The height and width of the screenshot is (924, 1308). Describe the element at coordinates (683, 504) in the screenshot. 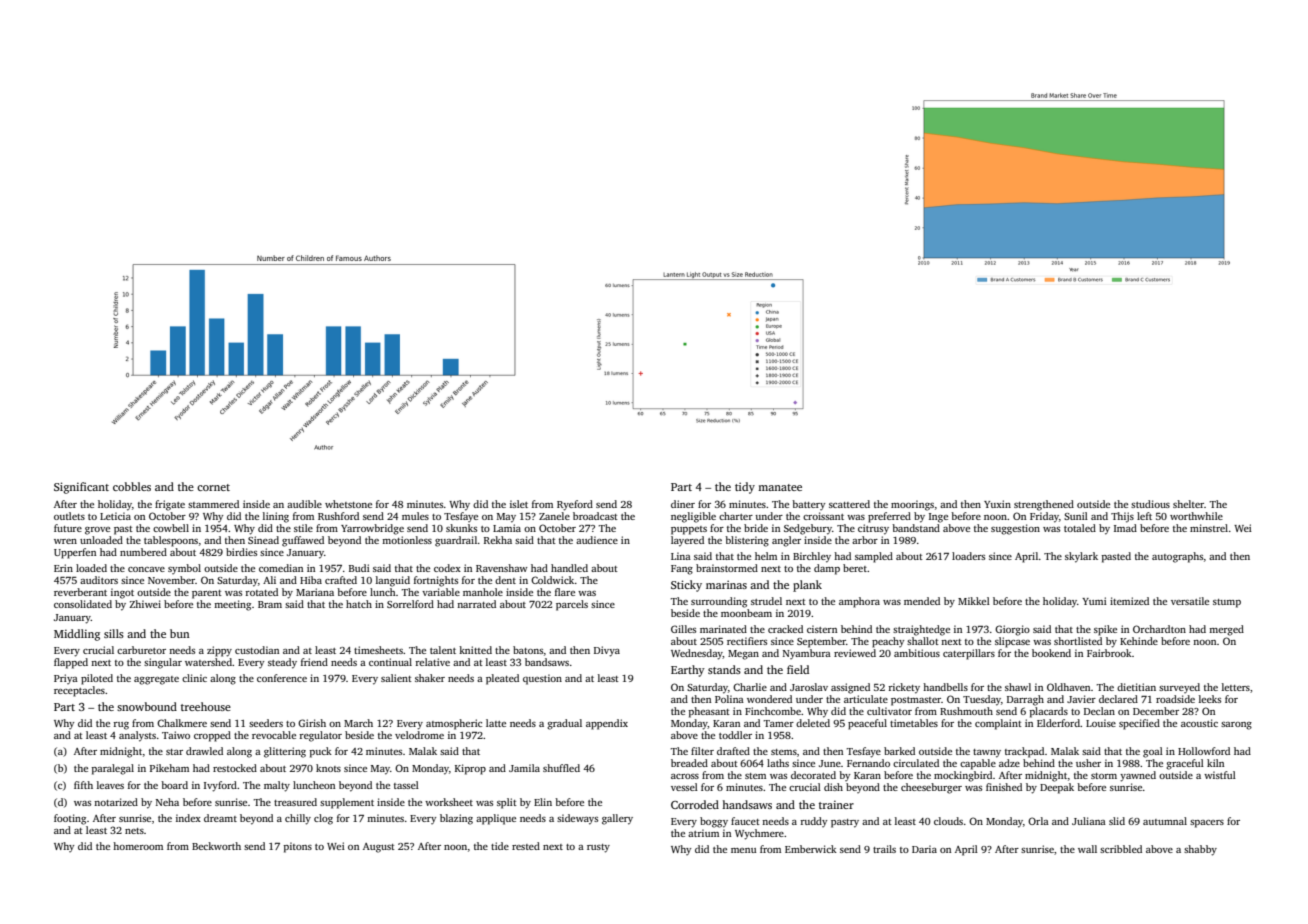

I see `diner` at that location.
